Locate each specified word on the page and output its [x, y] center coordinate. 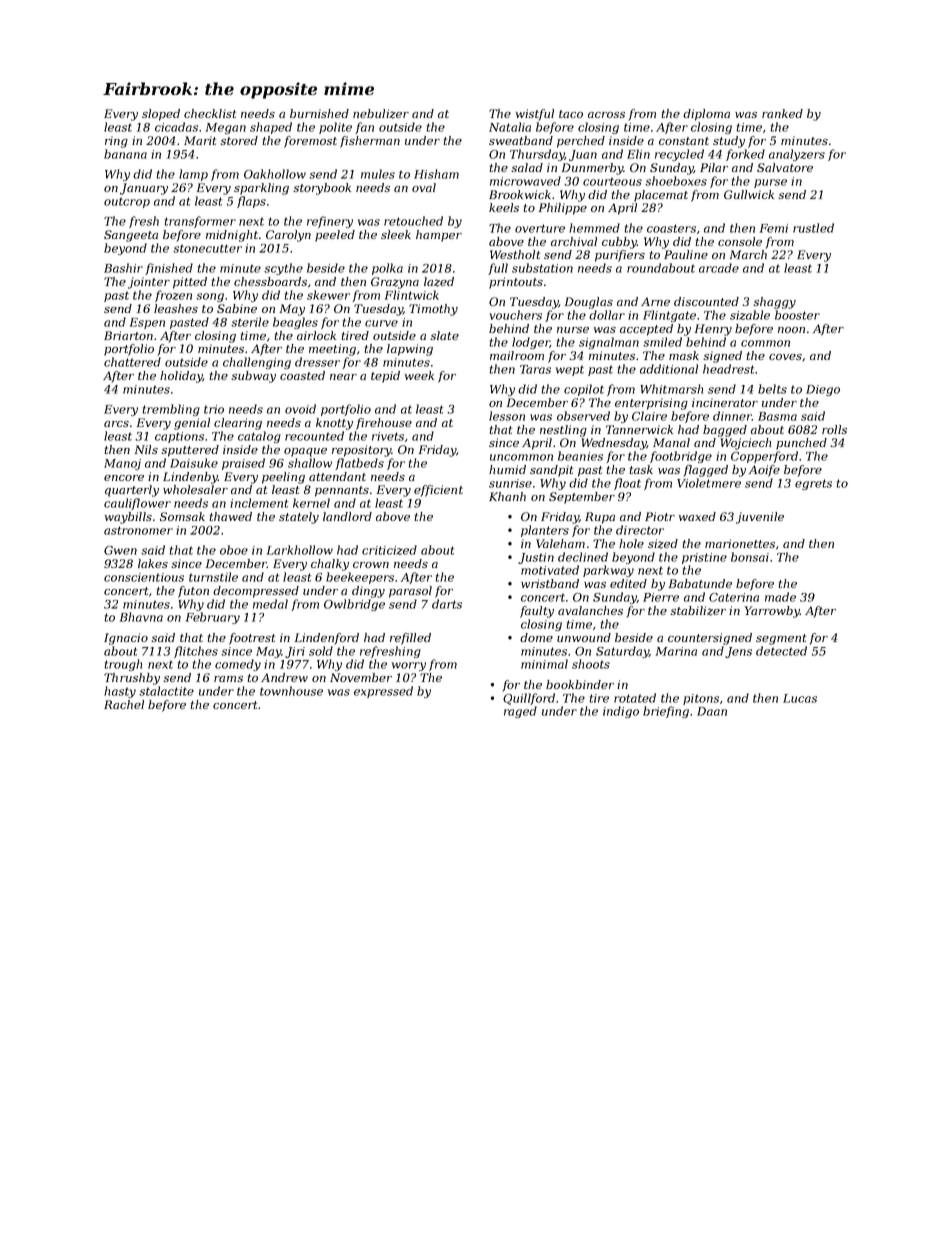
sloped [161, 115]
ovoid [300, 409]
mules [378, 174]
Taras [535, 369]
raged [520, 712]
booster [797, 315]
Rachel [124, 704]
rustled [813, 228]
